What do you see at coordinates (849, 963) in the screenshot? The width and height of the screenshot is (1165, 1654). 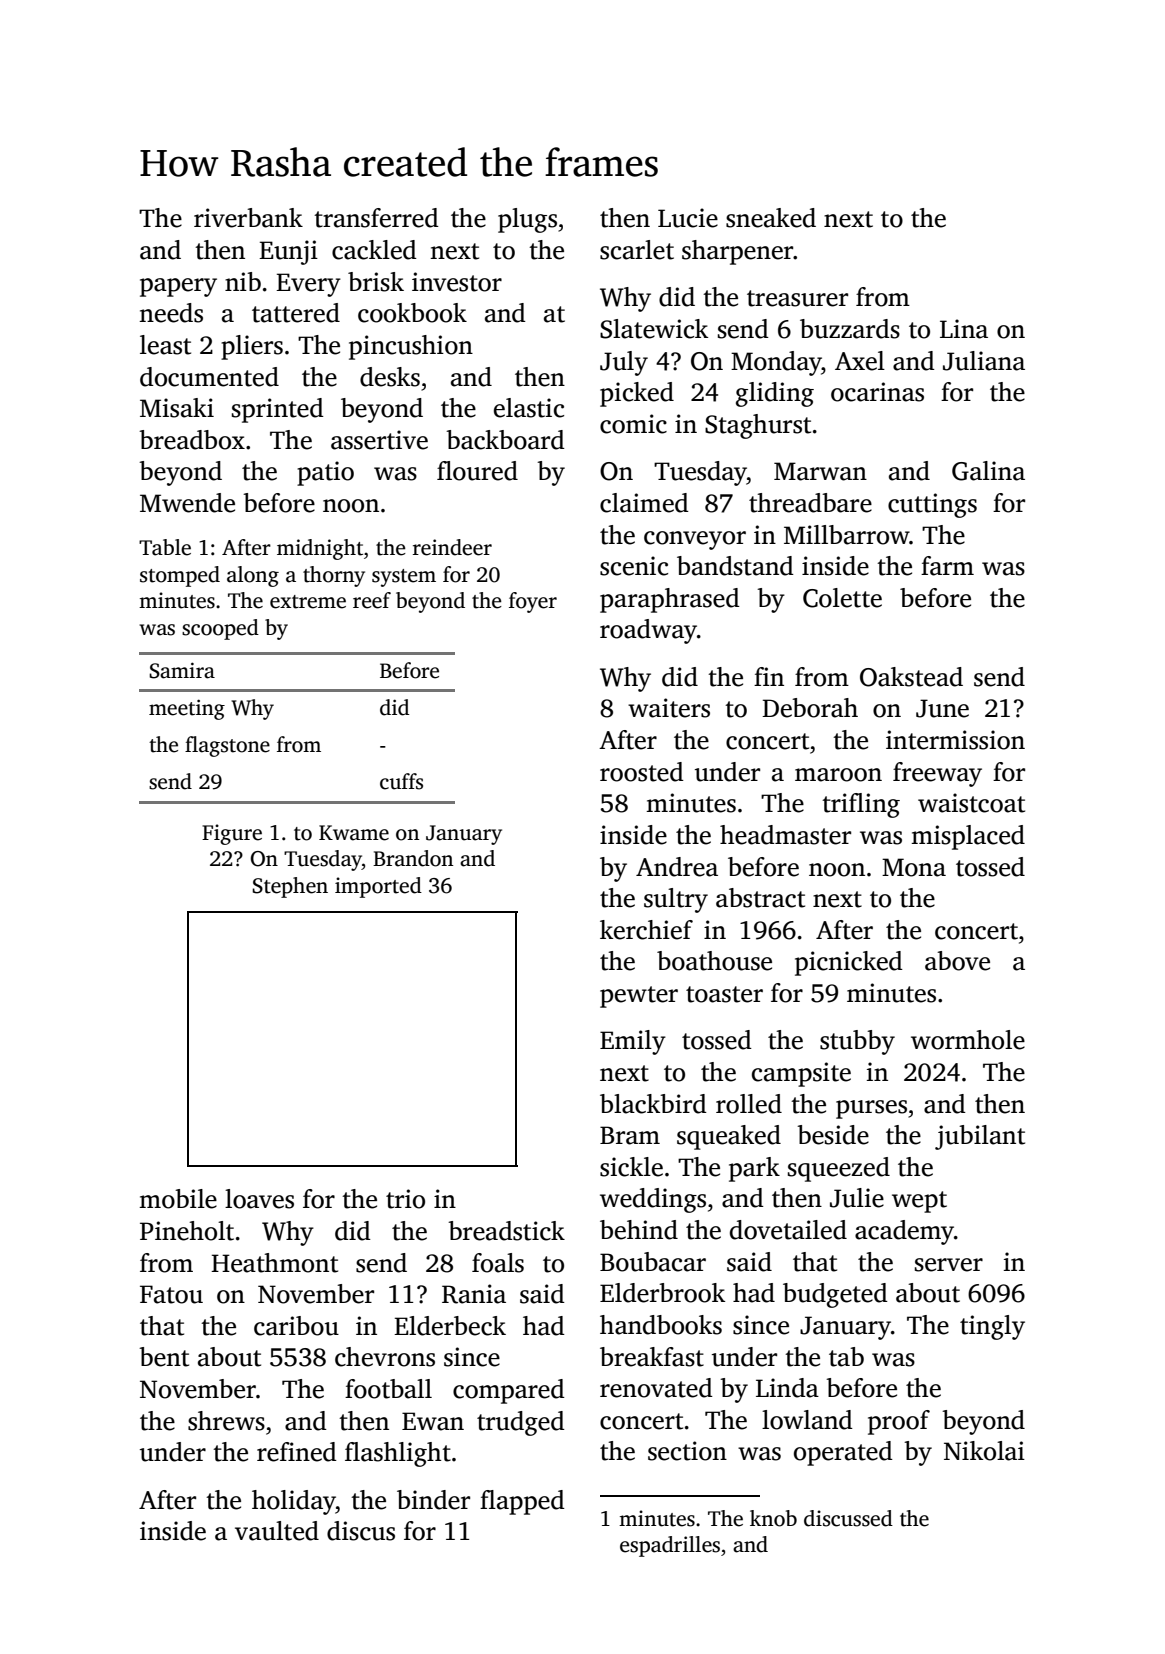 I see `picnicked` at bounding box center [849, 963].
